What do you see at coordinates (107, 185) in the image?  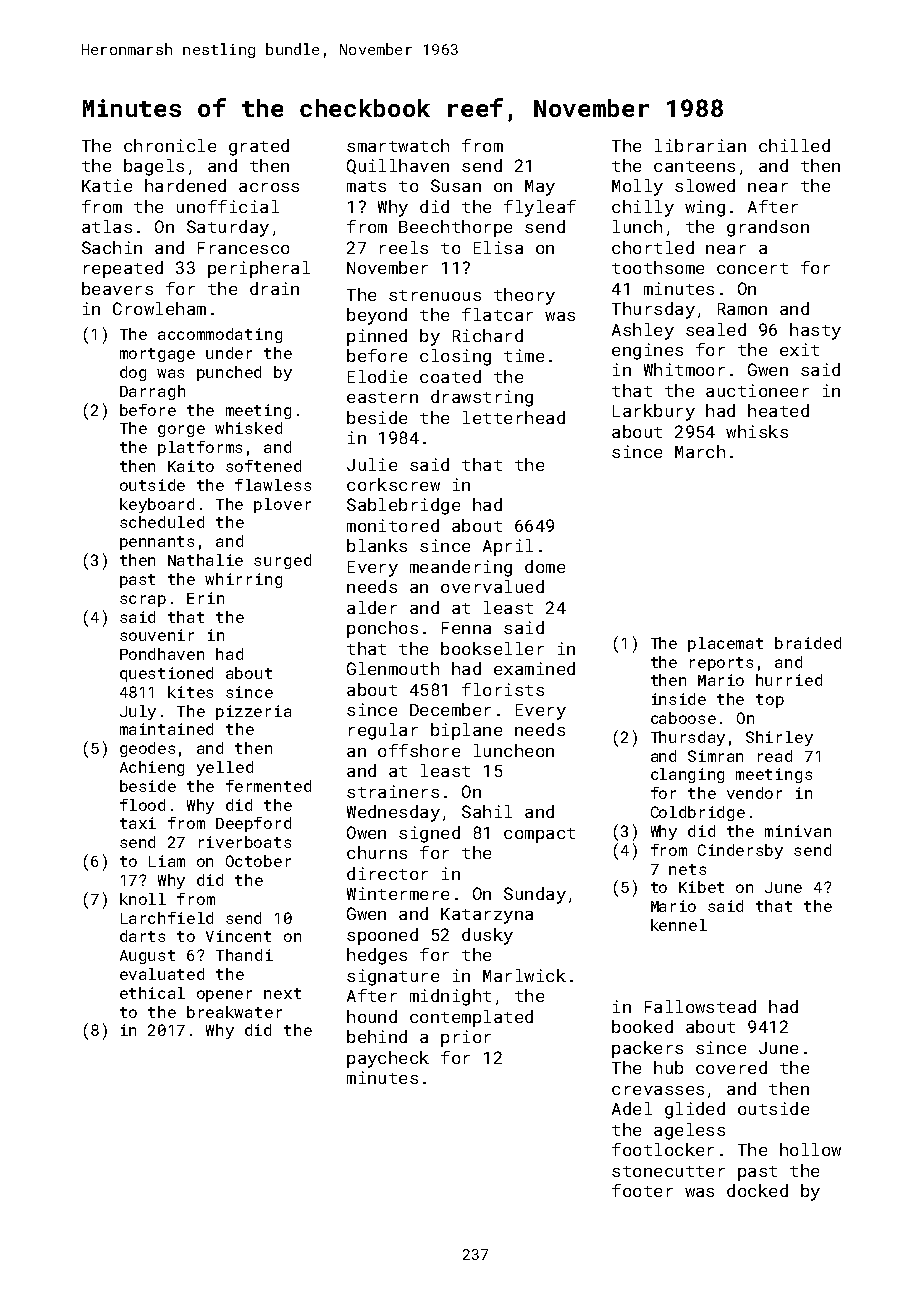 I see `Katie` at bounding box center [107, 185].
